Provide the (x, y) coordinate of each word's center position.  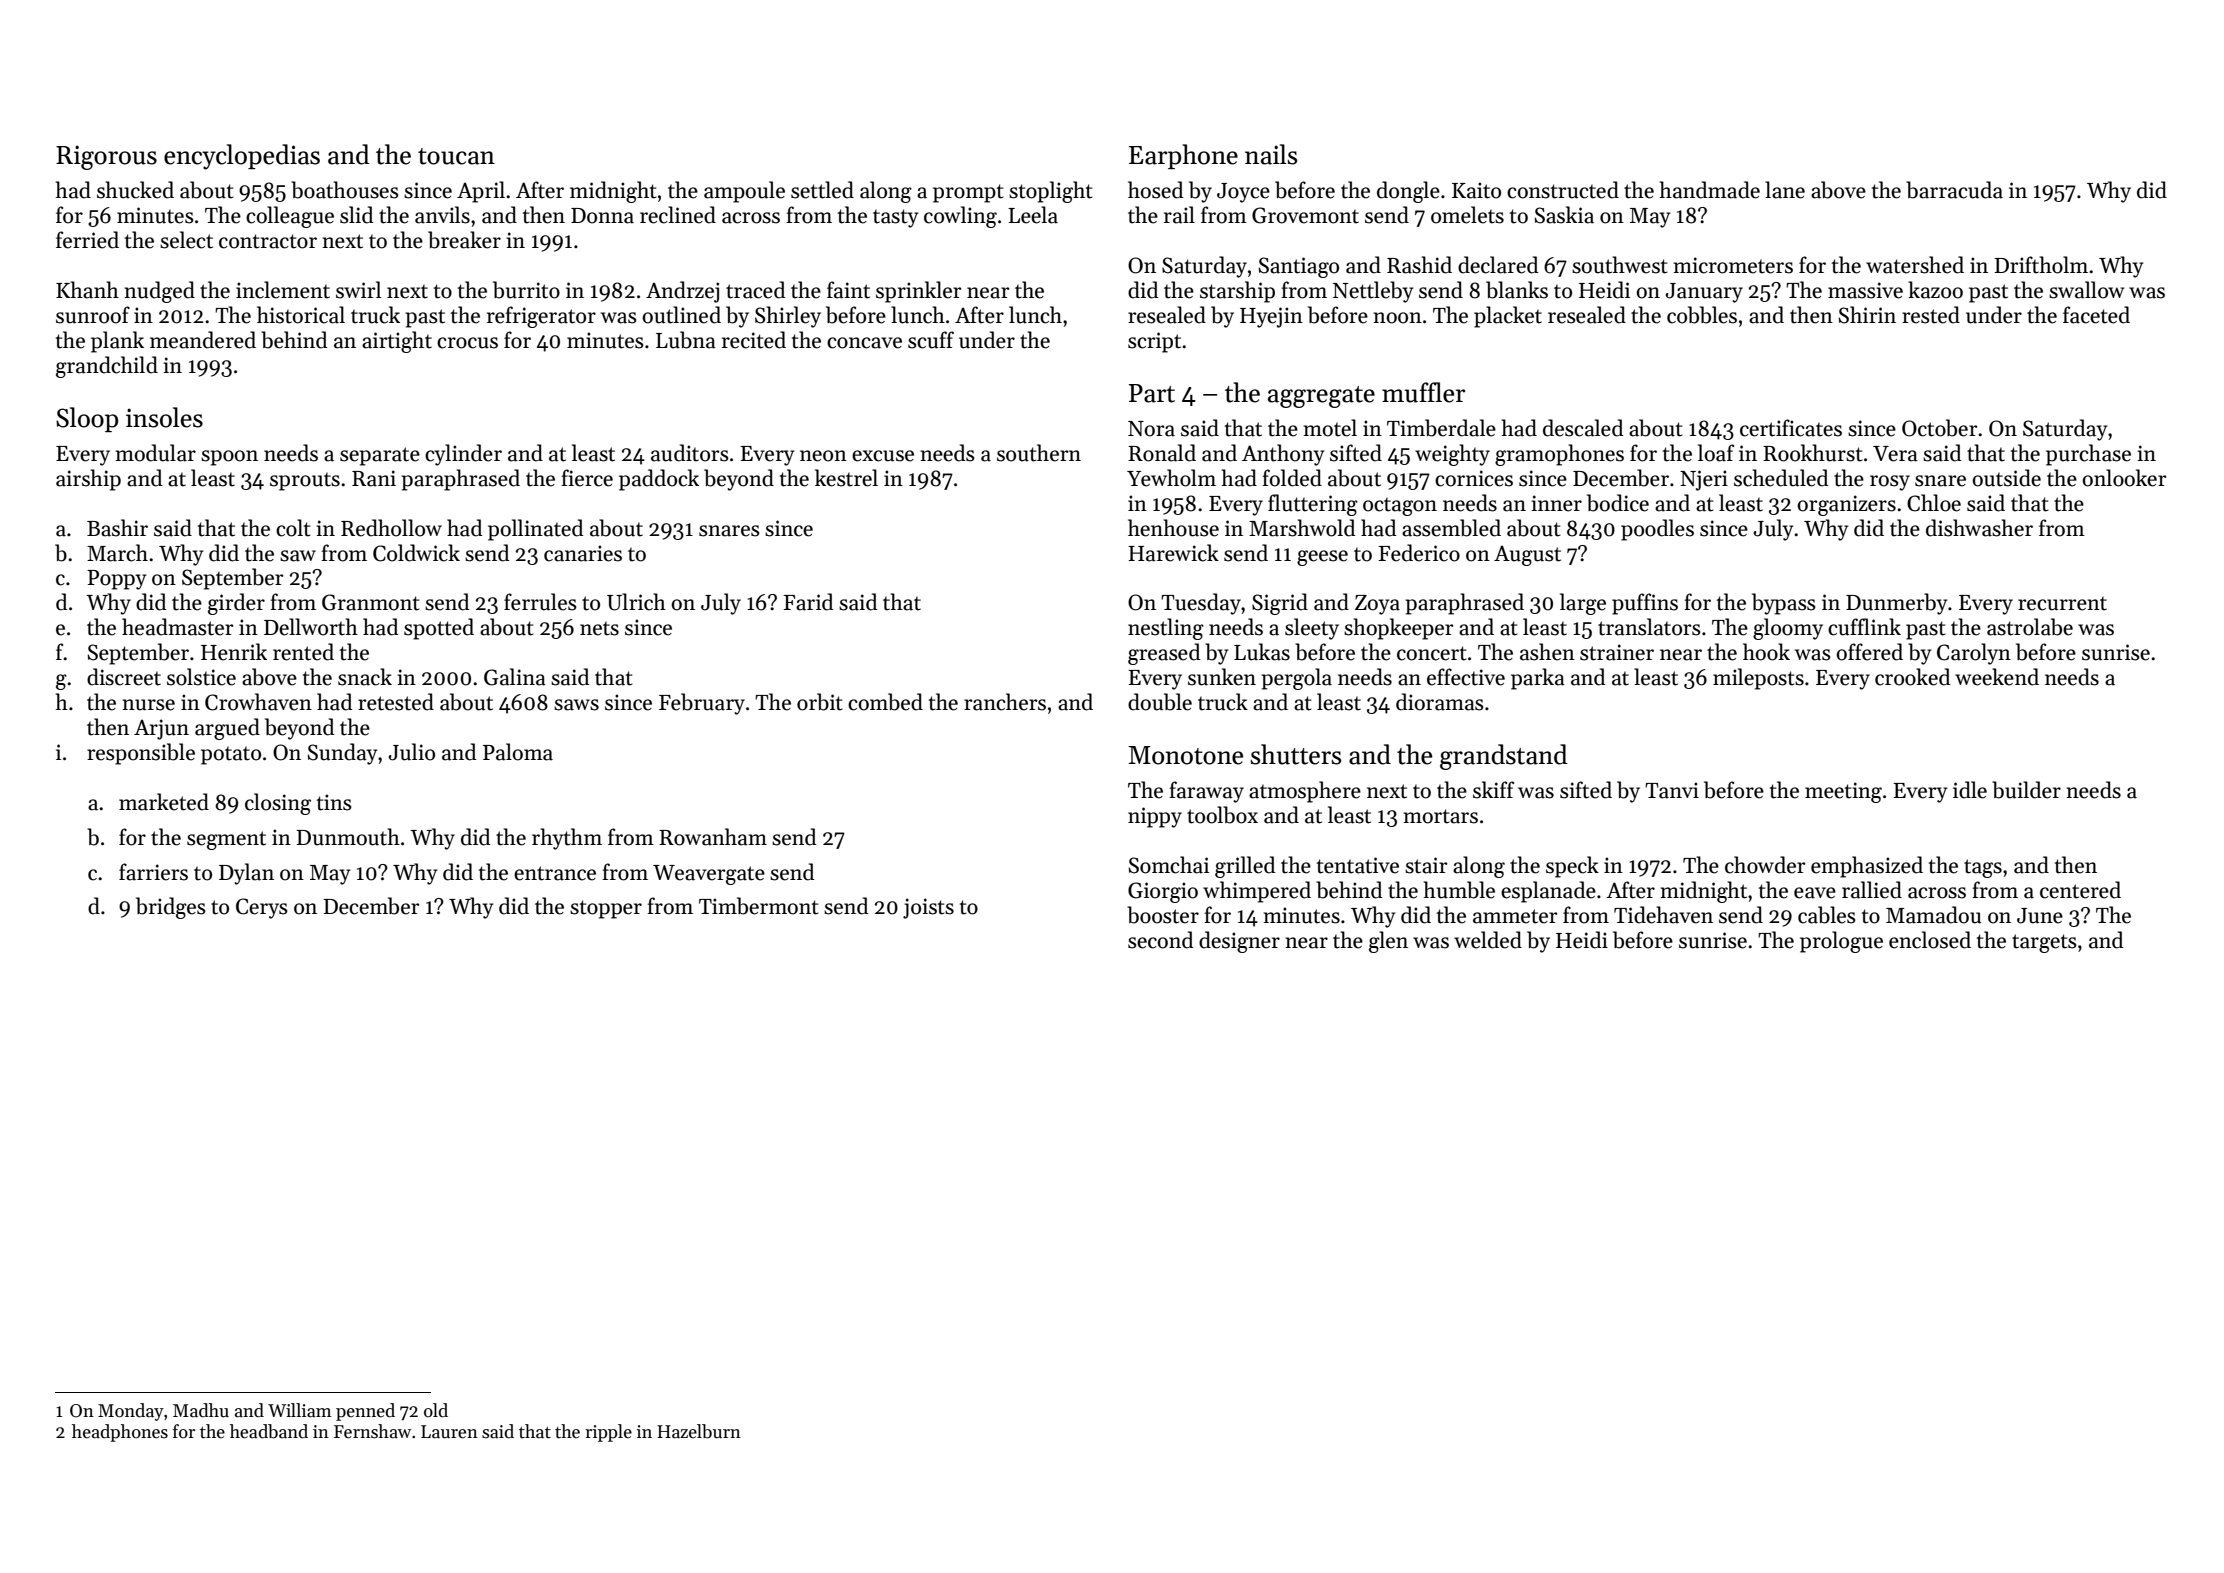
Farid (808, 602)
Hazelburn (699, 1431)
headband (269, 1431)
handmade (1710, 190)
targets (2044, 943)
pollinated (536, 530)
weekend (1997, 677)
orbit (820, 702)
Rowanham (713, 837)
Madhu (201, 1410)
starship (1237, 292)
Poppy (116, 580)
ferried (87, 240)
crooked (1913, 677)
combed (885, 702)
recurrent (2062, 604)
